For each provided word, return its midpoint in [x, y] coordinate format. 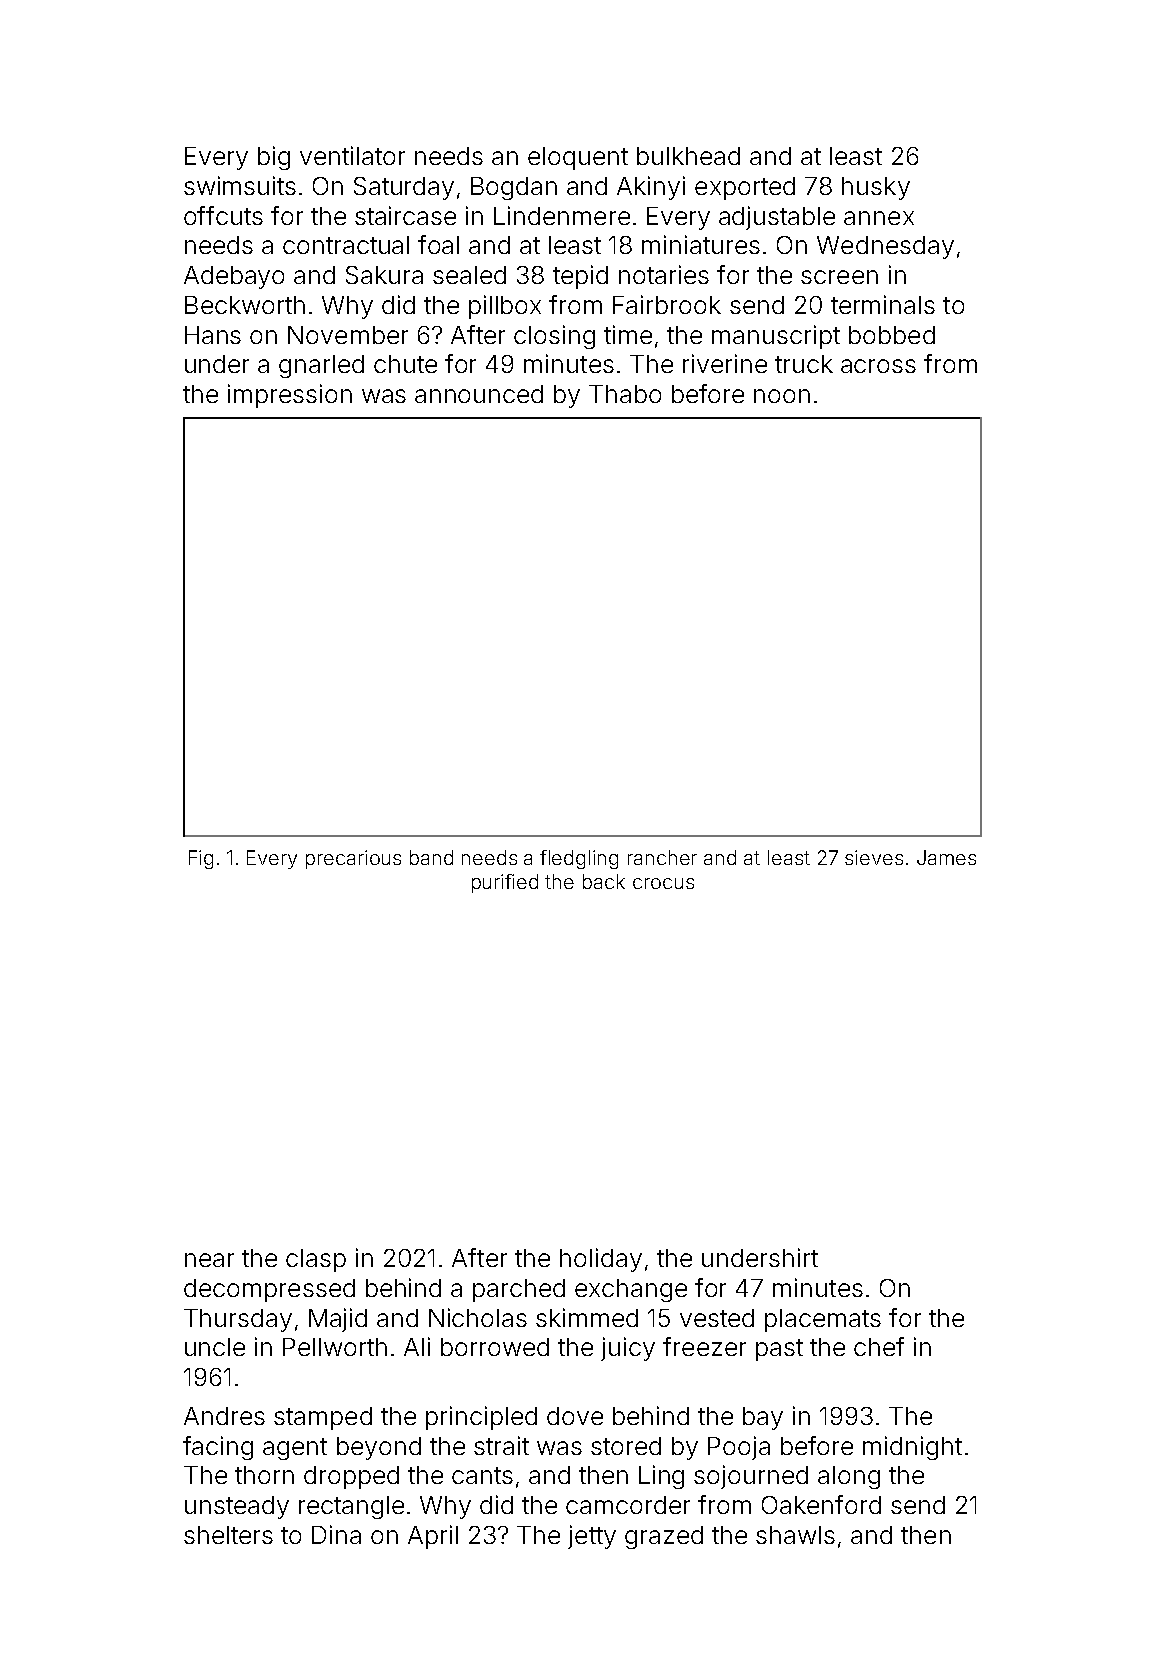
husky [876, 188]
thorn [264, 1475]
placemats [823, 1320]
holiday [601, 1260]
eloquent [578, 158]
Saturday [404, 188]
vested [717, 1318]
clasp [316, 1260]
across [878, 366]
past [779, 1350]
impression [290, 396]
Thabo [625, 394]
